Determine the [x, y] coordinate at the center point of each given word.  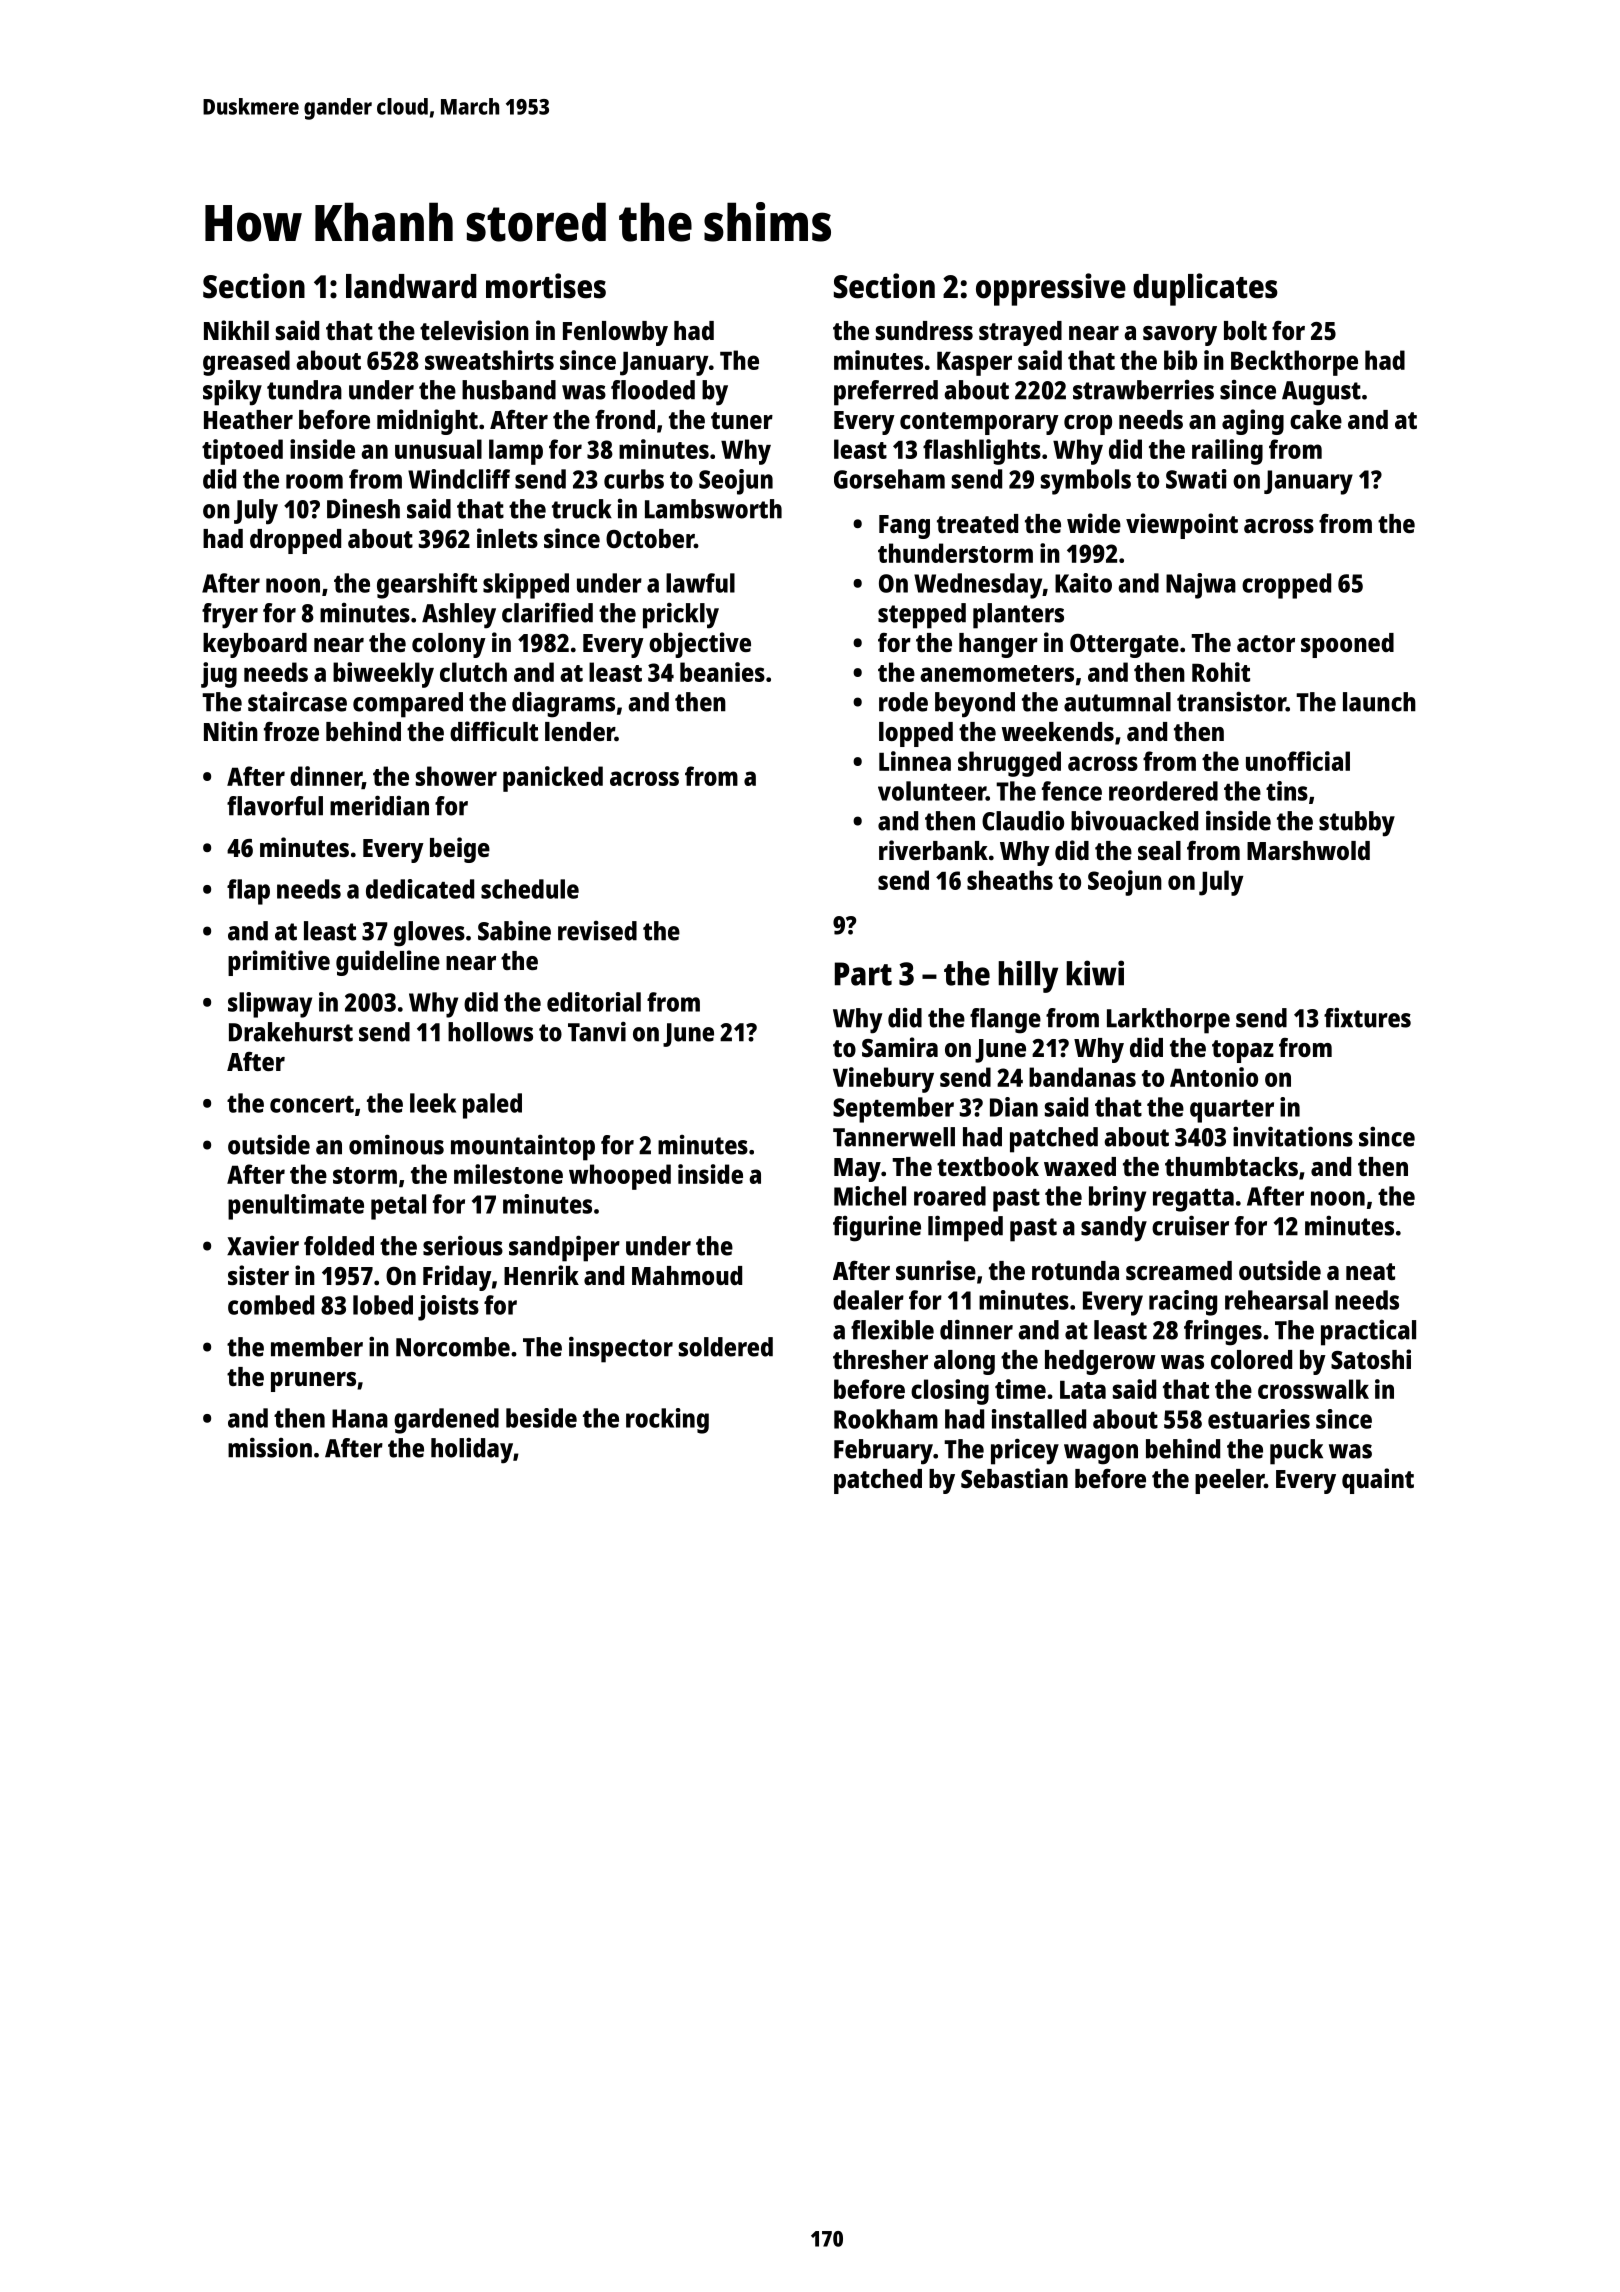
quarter [1232, 1111]
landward [411, 286]
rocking [667, 1421]
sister [258, 1275]
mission [270, 1447]
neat [1370, 1271]
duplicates [1205, 289]
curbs [634, 479]
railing [1227, 452]
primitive [279, 963]
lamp [516, 452]
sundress [924, 330]
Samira [900, 1047]
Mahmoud [687, 1275]
